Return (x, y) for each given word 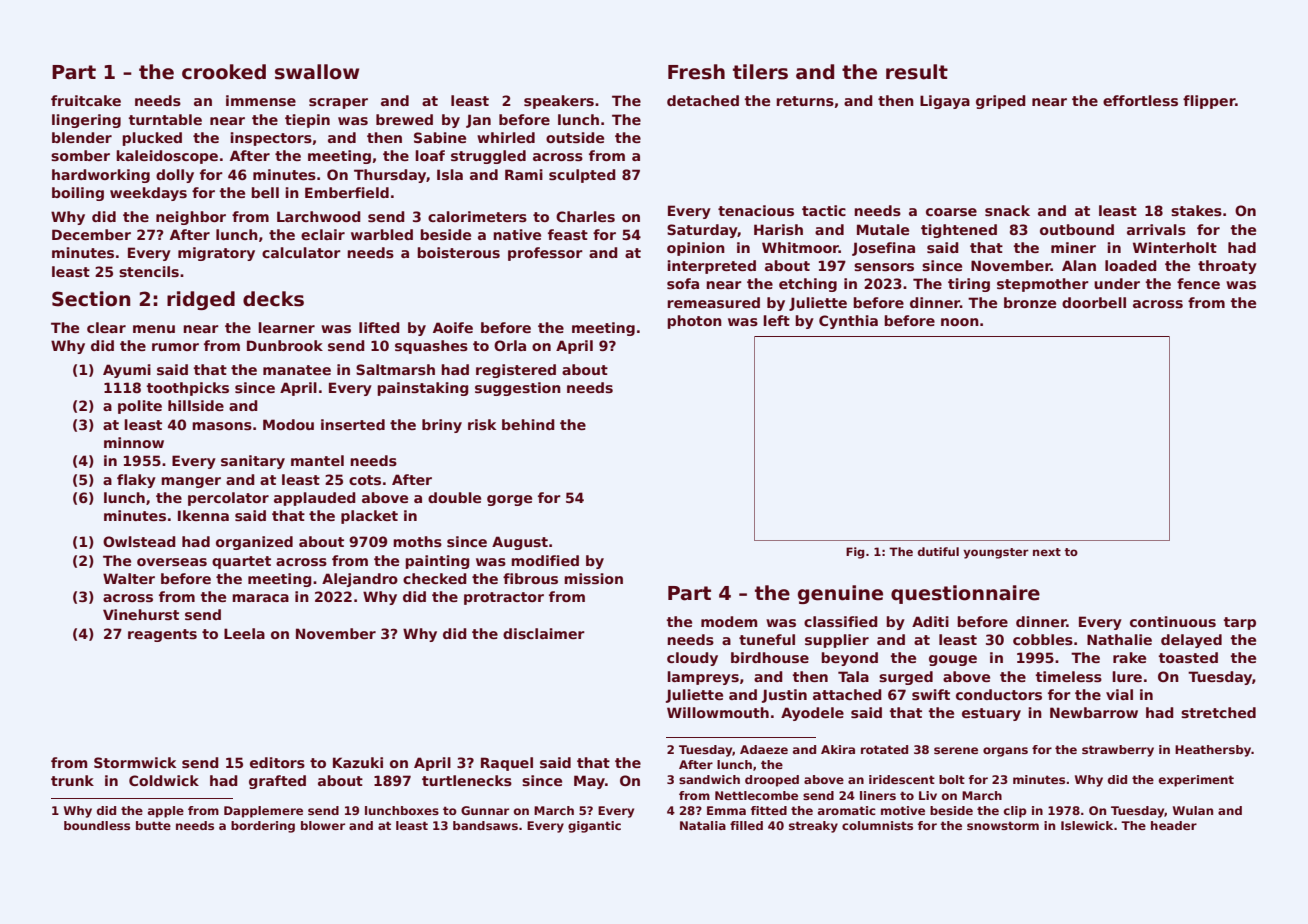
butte (153, 825)
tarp (1239, 623)
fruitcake (86, 100)
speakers (559, 102)
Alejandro (360, 580)
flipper (1209, 102)
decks (273, 299)
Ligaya (945, 102)
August (520, 543)
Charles (585, 216)
